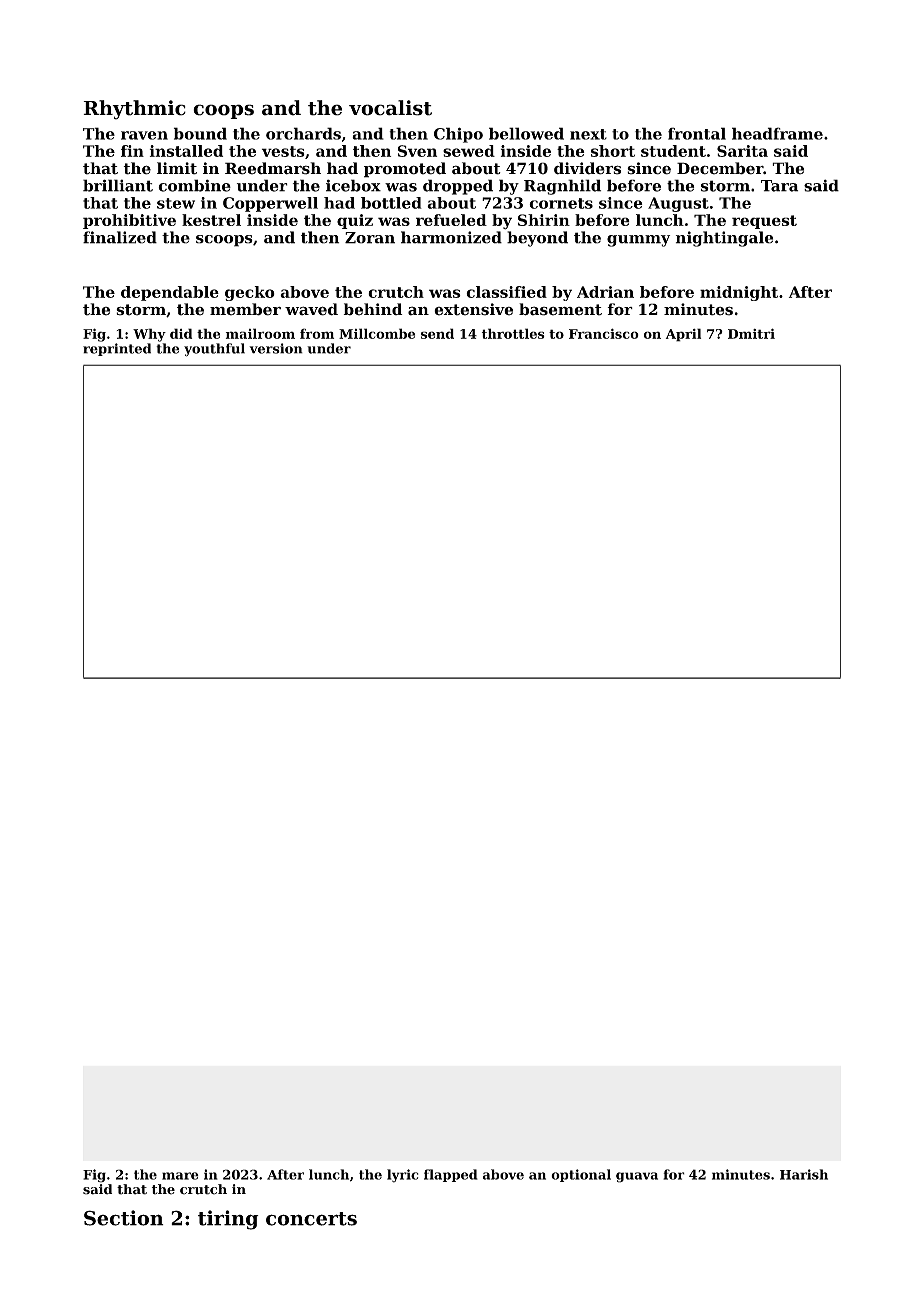 Image resolution: width=924 pixels, height=1314 pixels. I want to click on behind, so click(373, 309).
